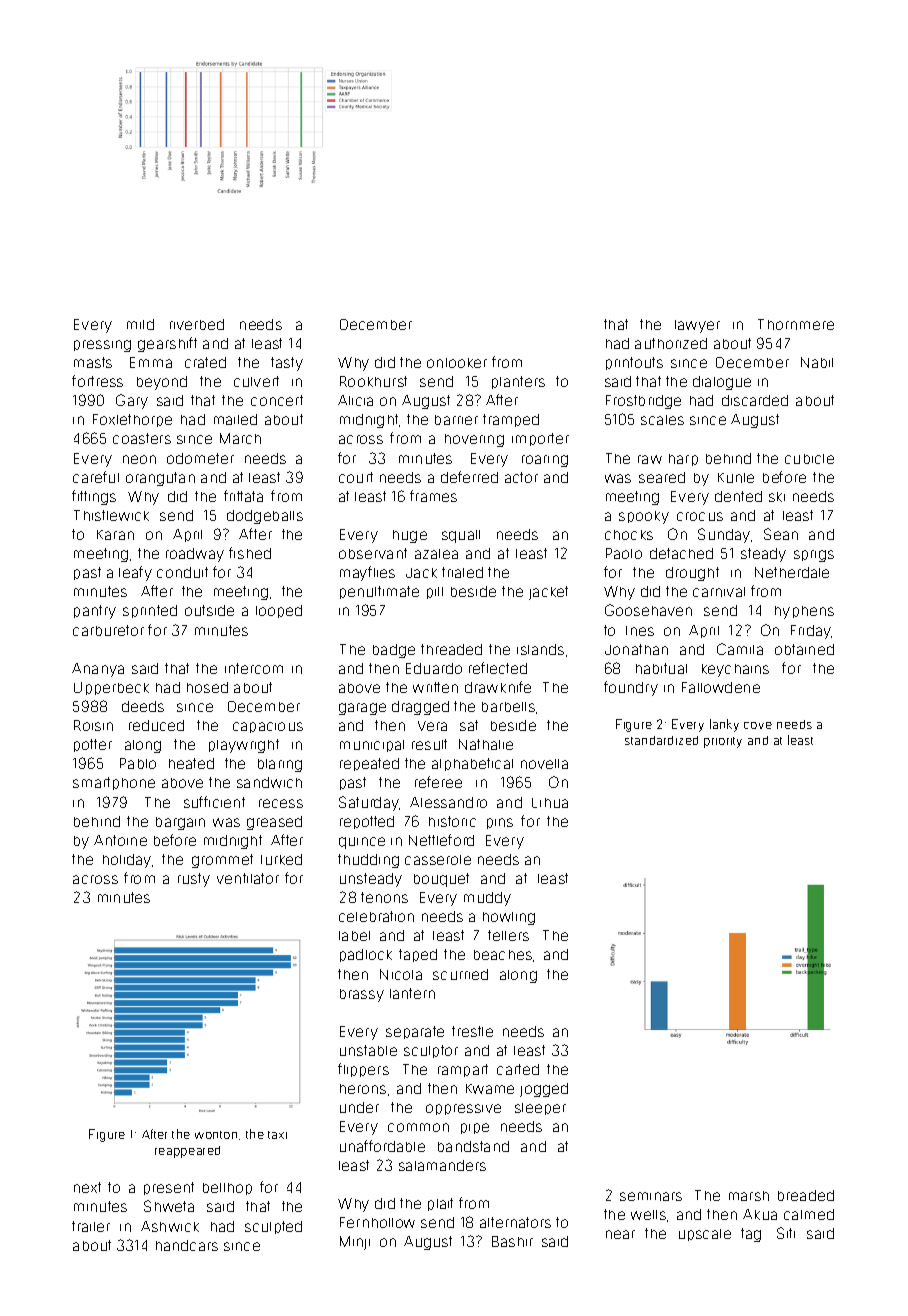 The image size is (908, 1316). Describe the element at coordinates (127, 861) in the screenshot. I see `holiday` at that location.
